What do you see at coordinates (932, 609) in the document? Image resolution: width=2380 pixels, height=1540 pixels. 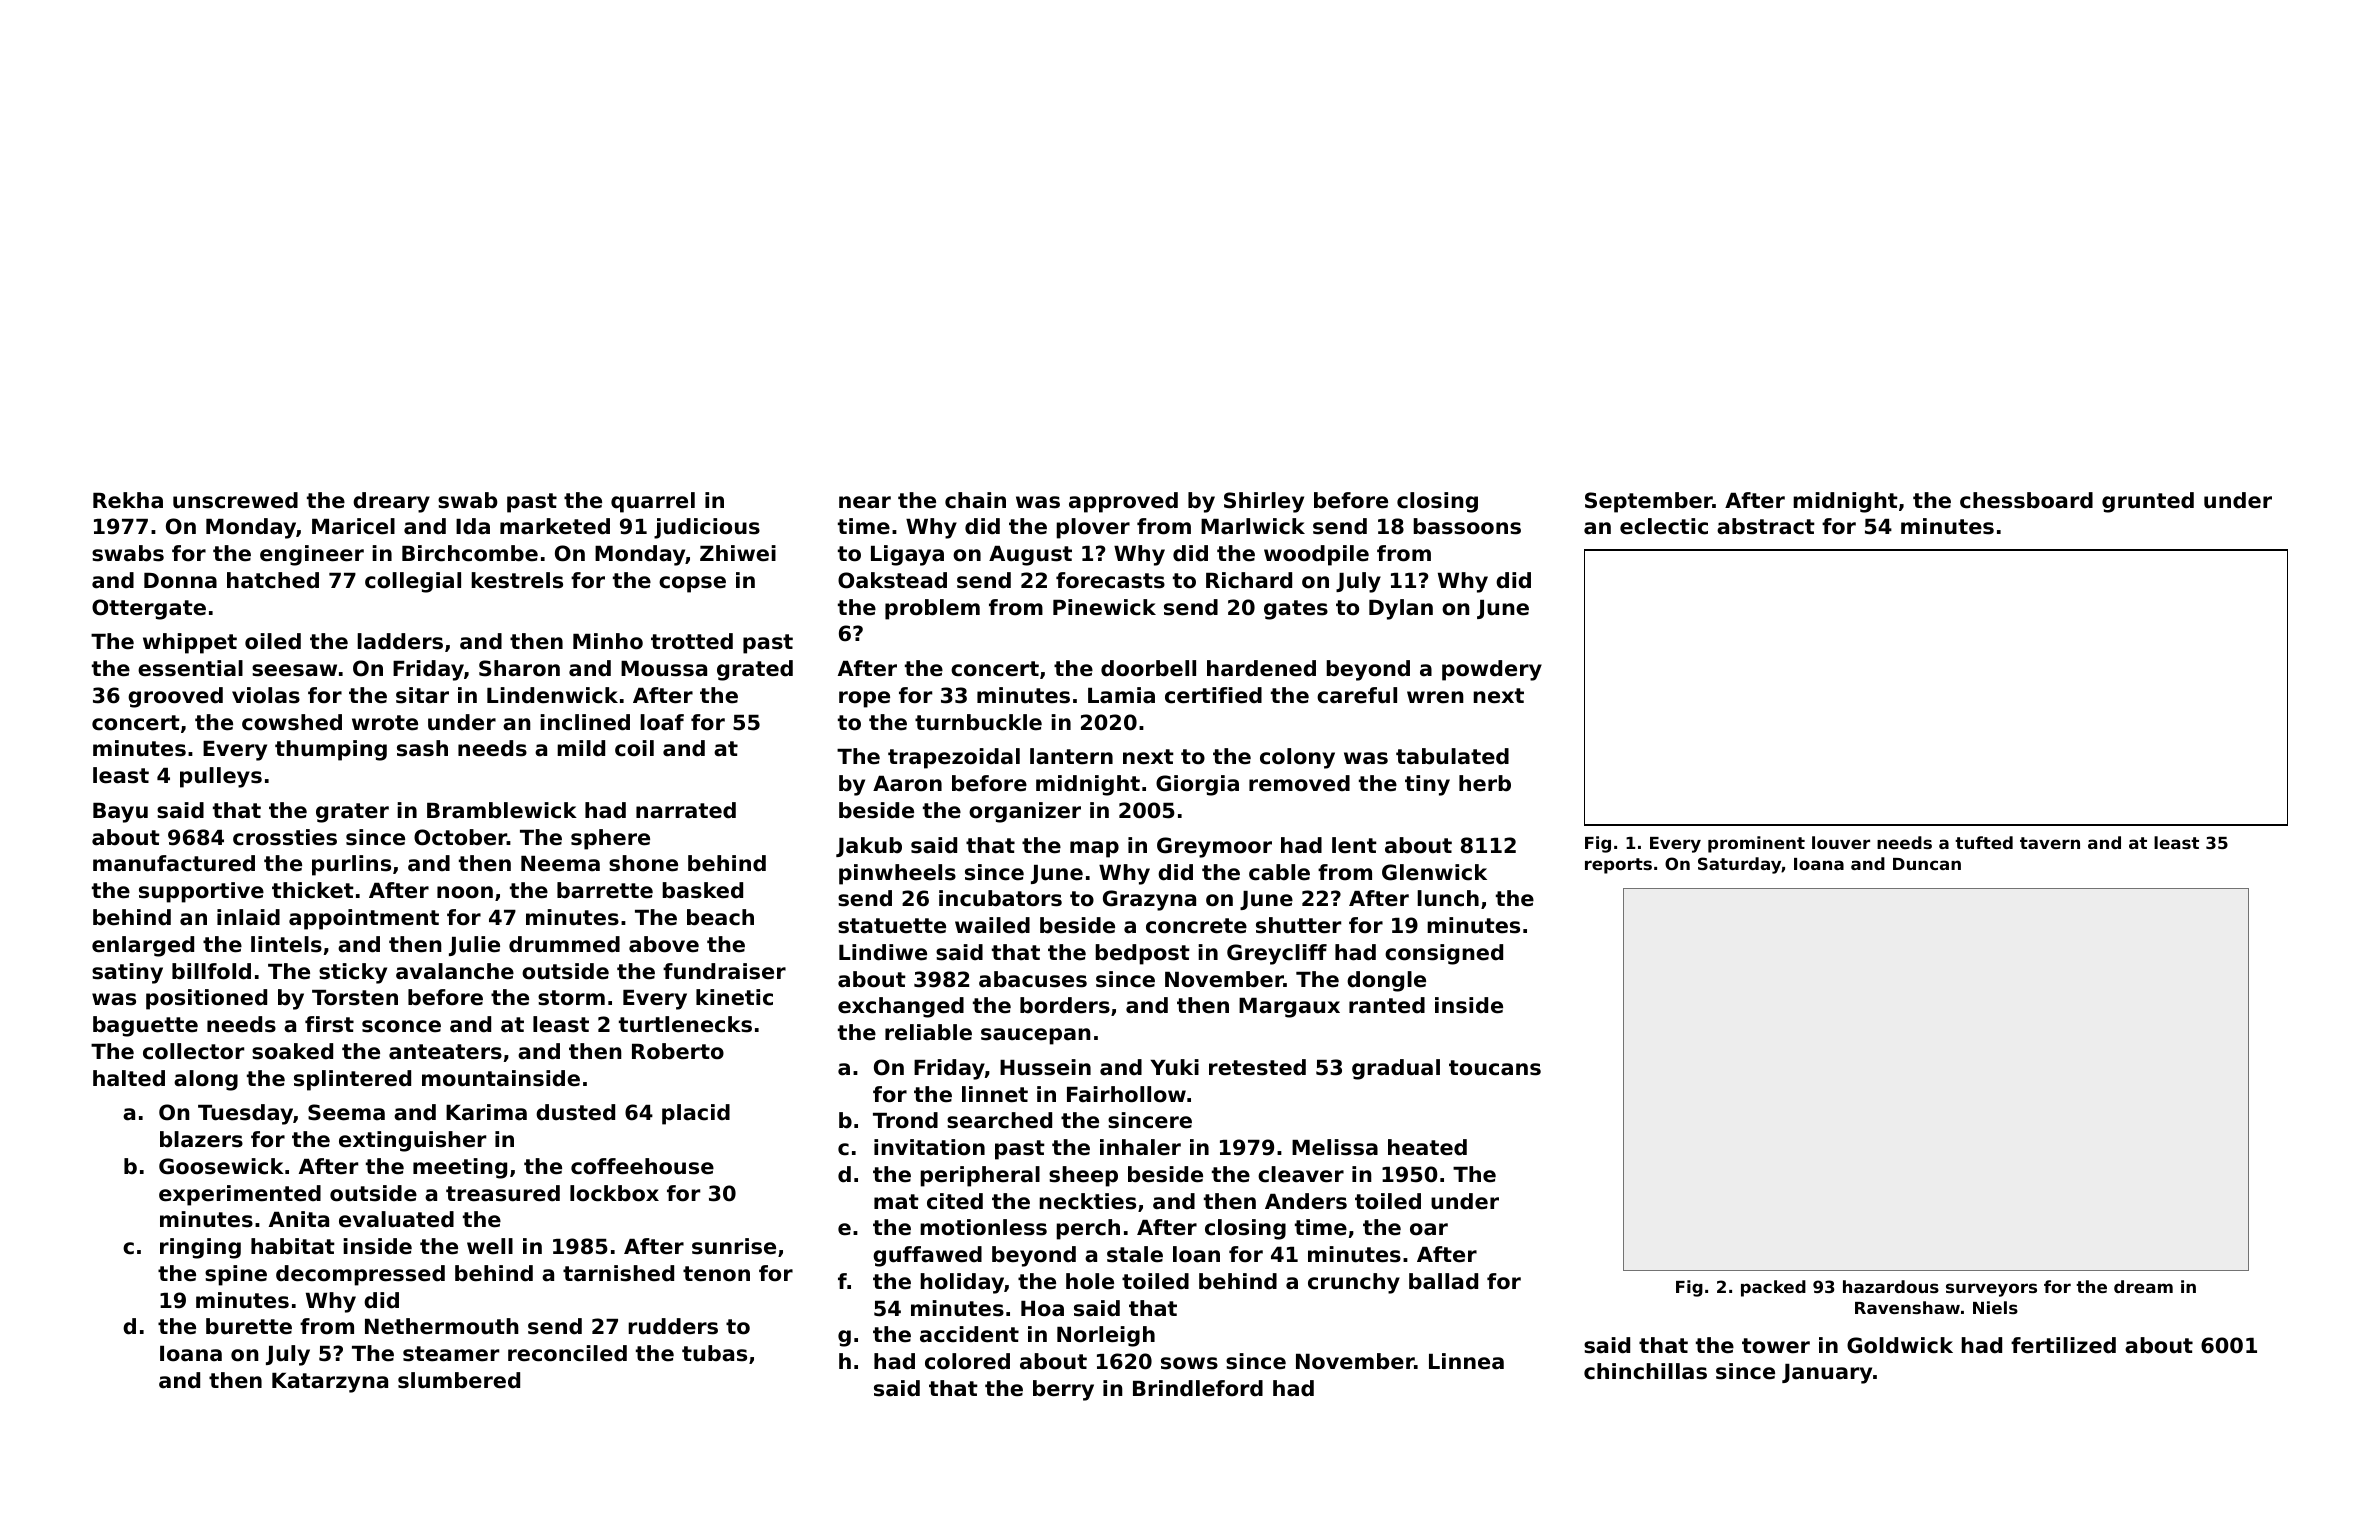 I see `problem` at bounding box center [932, 609].
